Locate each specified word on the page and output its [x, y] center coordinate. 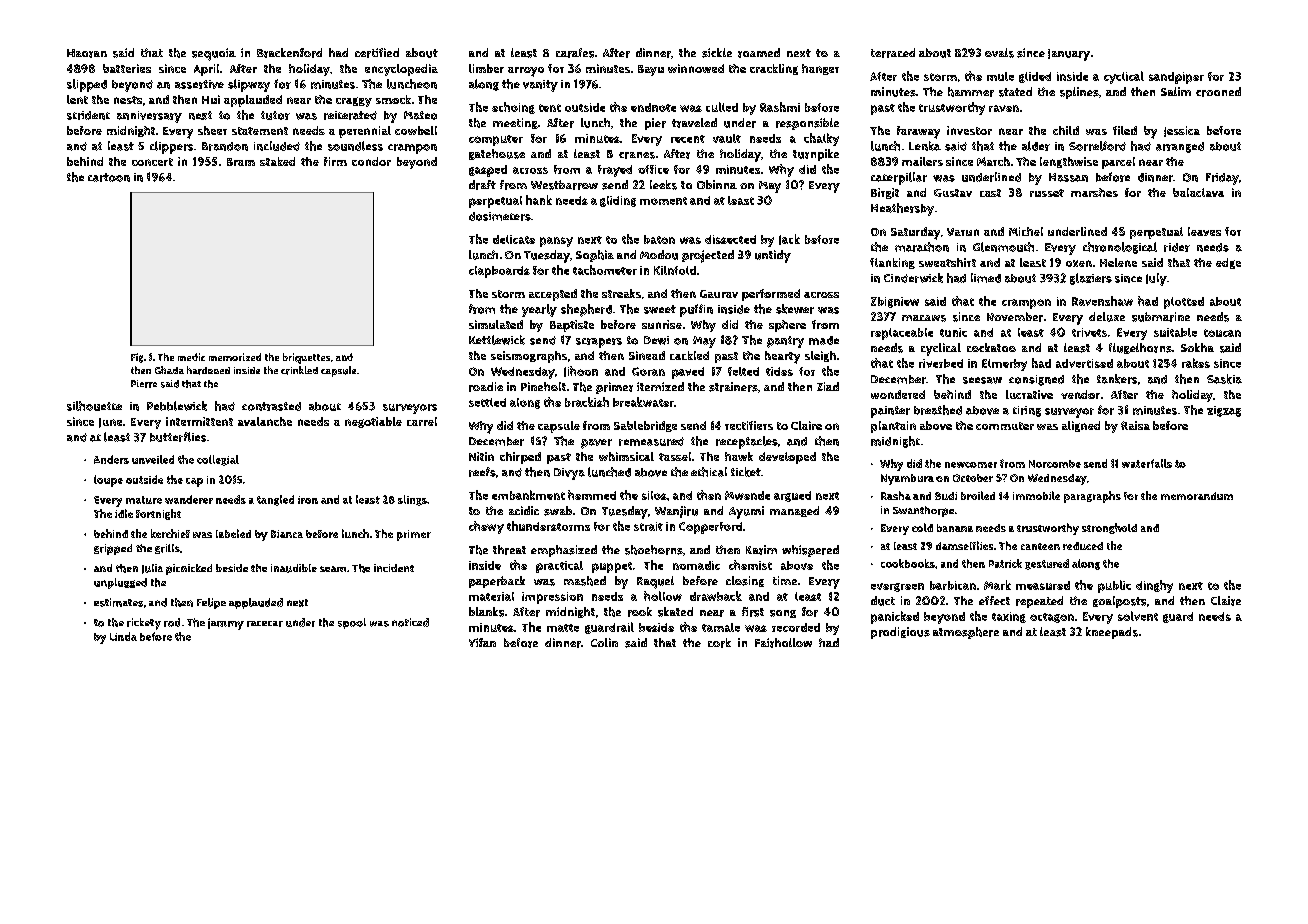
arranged [1180, 147]
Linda [123, 636]
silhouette [94, 406]
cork [719, 643]
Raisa [1135, 425]
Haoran [87, 53]
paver [596, 444]
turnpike [816, 155]
